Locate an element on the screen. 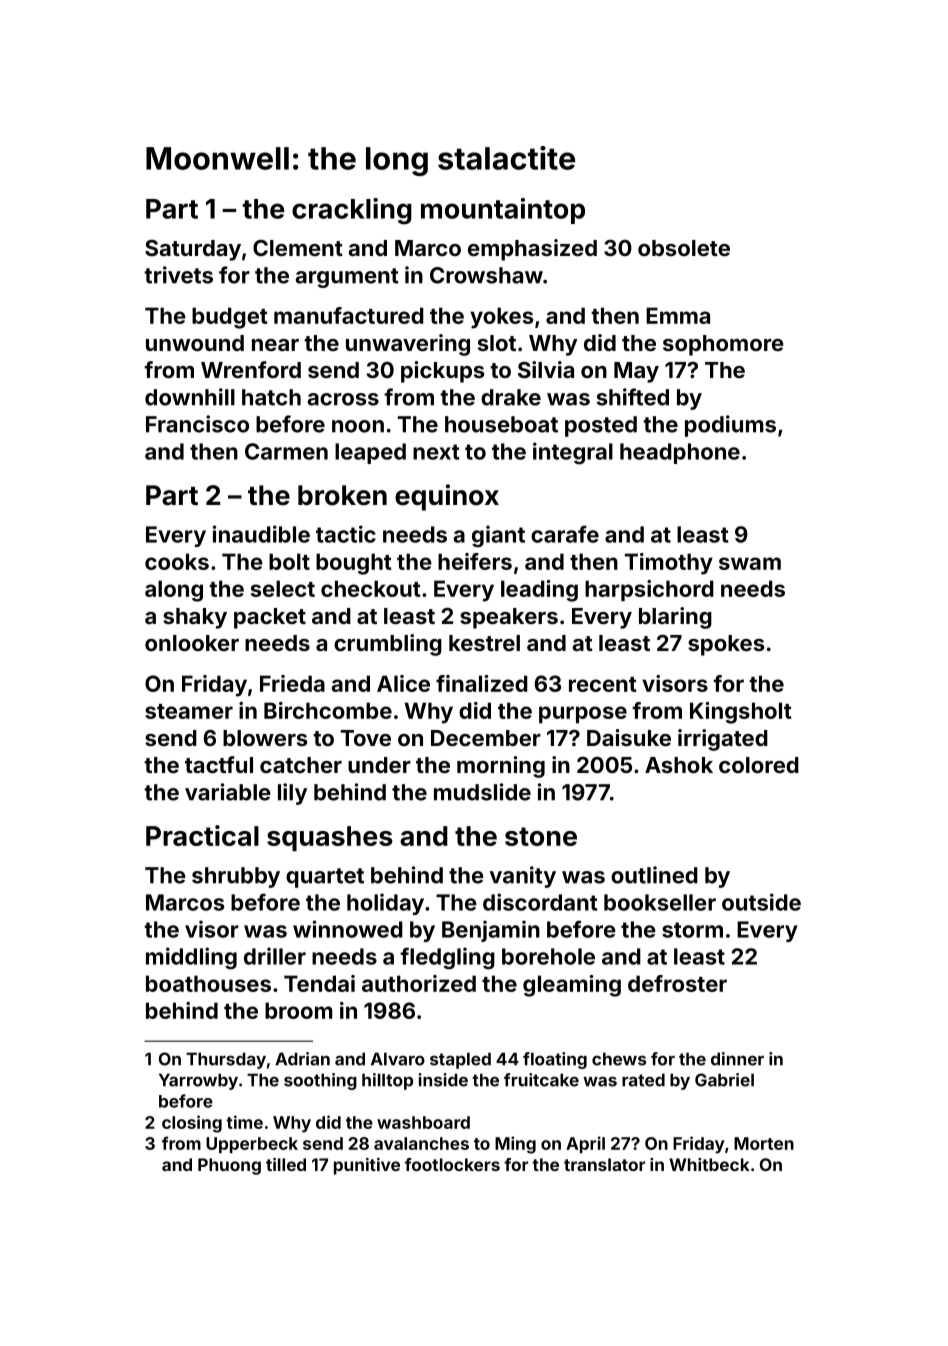 This screenshot has height=1346, width=948. December is located at coordinates (486, 738).
